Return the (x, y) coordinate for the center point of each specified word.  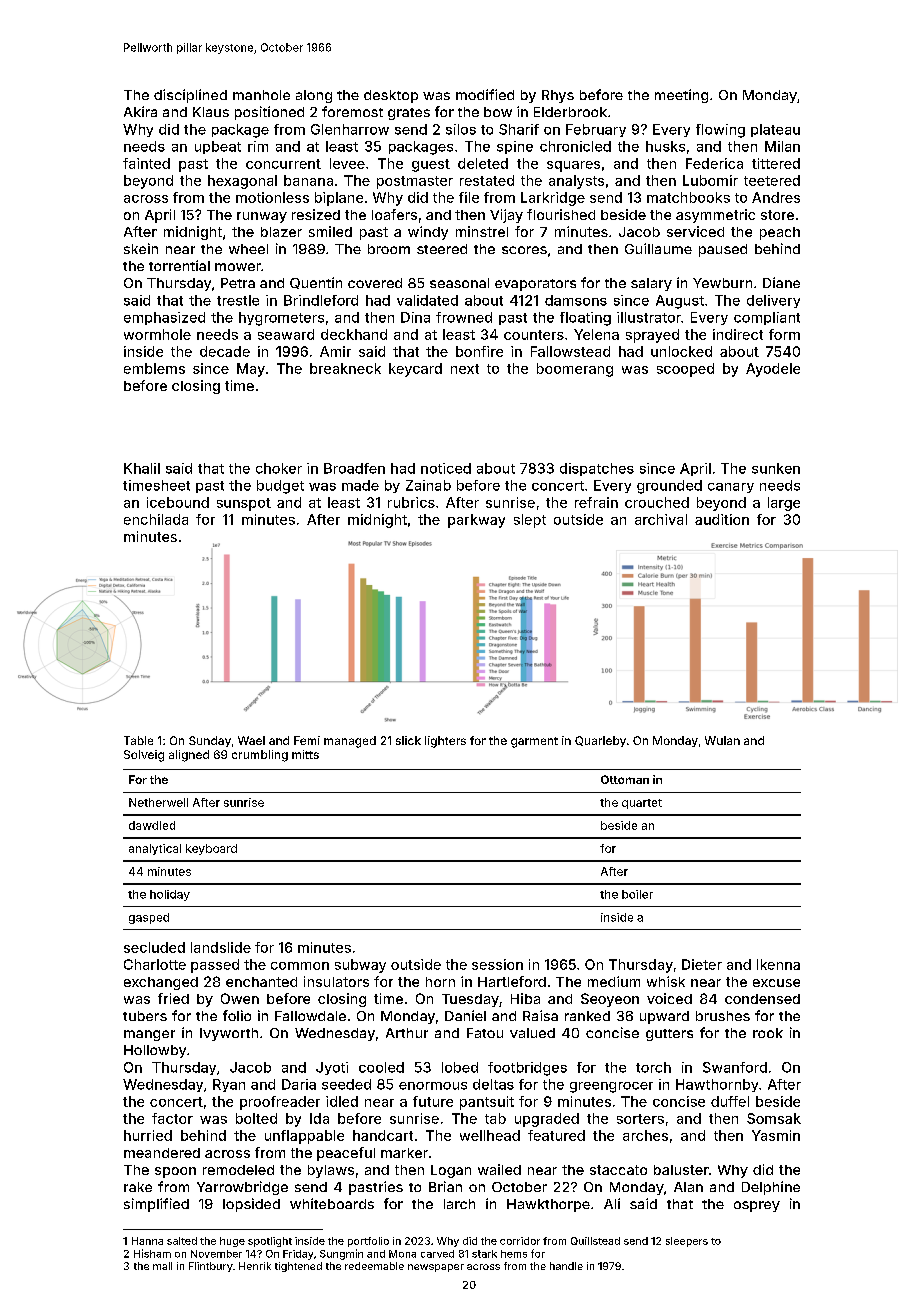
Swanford (735, 1067)
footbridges (527, 1069)
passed (215, 966)
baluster (681, 1170)
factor (172, 1118)
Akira (140, 111)
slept (530, 521)
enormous (433, 1086)
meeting (681, 96)
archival (661, 519)
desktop (391, 96)
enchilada (156, 519)
